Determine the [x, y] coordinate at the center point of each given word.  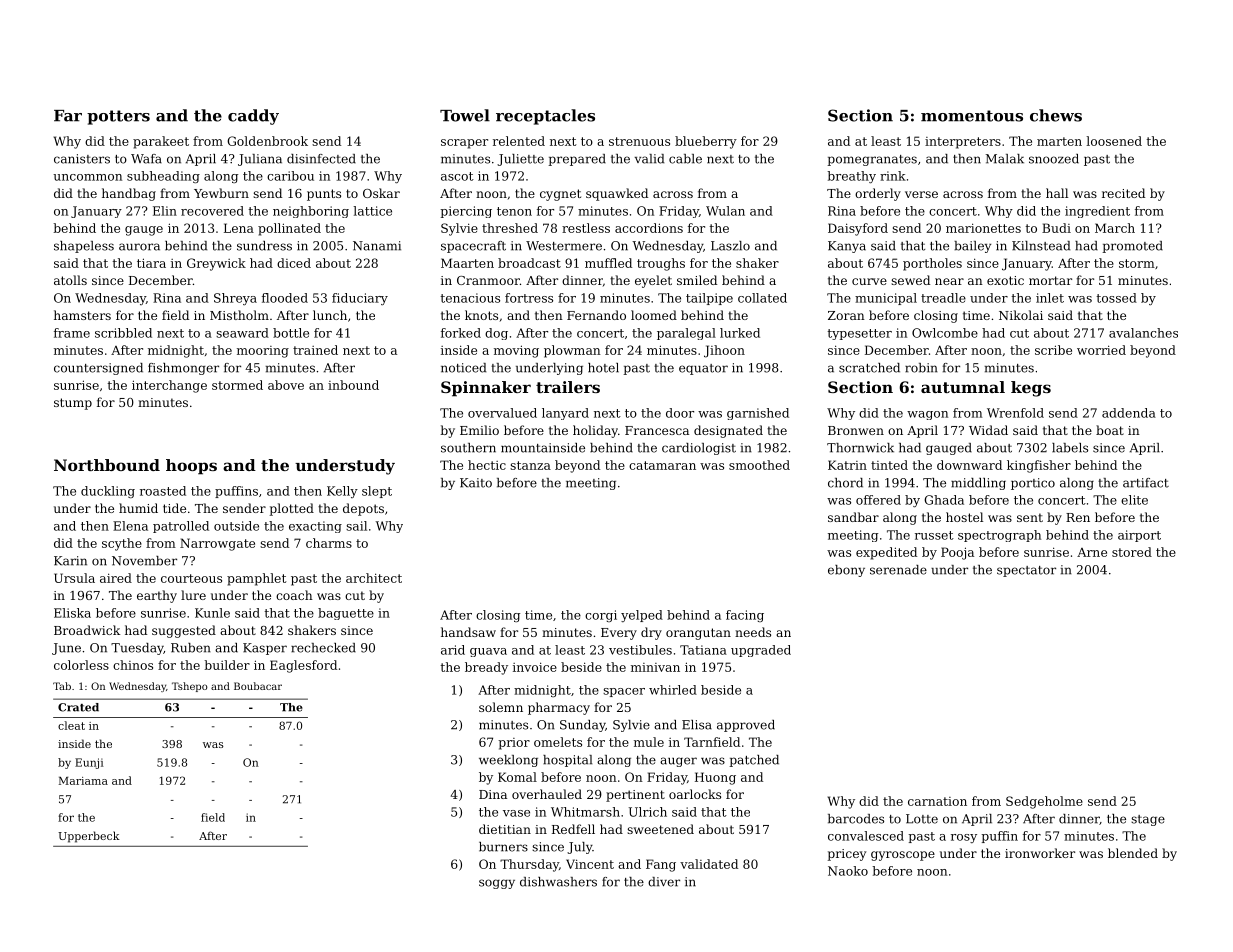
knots [481, 315]
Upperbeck [89, 837]
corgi [601, 616]
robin [921, 368]
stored [1132, 552]
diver [664, 882]
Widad [988, 430]
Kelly [342, 492]
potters [118, 117]
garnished [758, 414]
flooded [285, 298]
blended [1133, 853]
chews [1056, 115]
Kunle [212, 613]
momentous [972, 116]
